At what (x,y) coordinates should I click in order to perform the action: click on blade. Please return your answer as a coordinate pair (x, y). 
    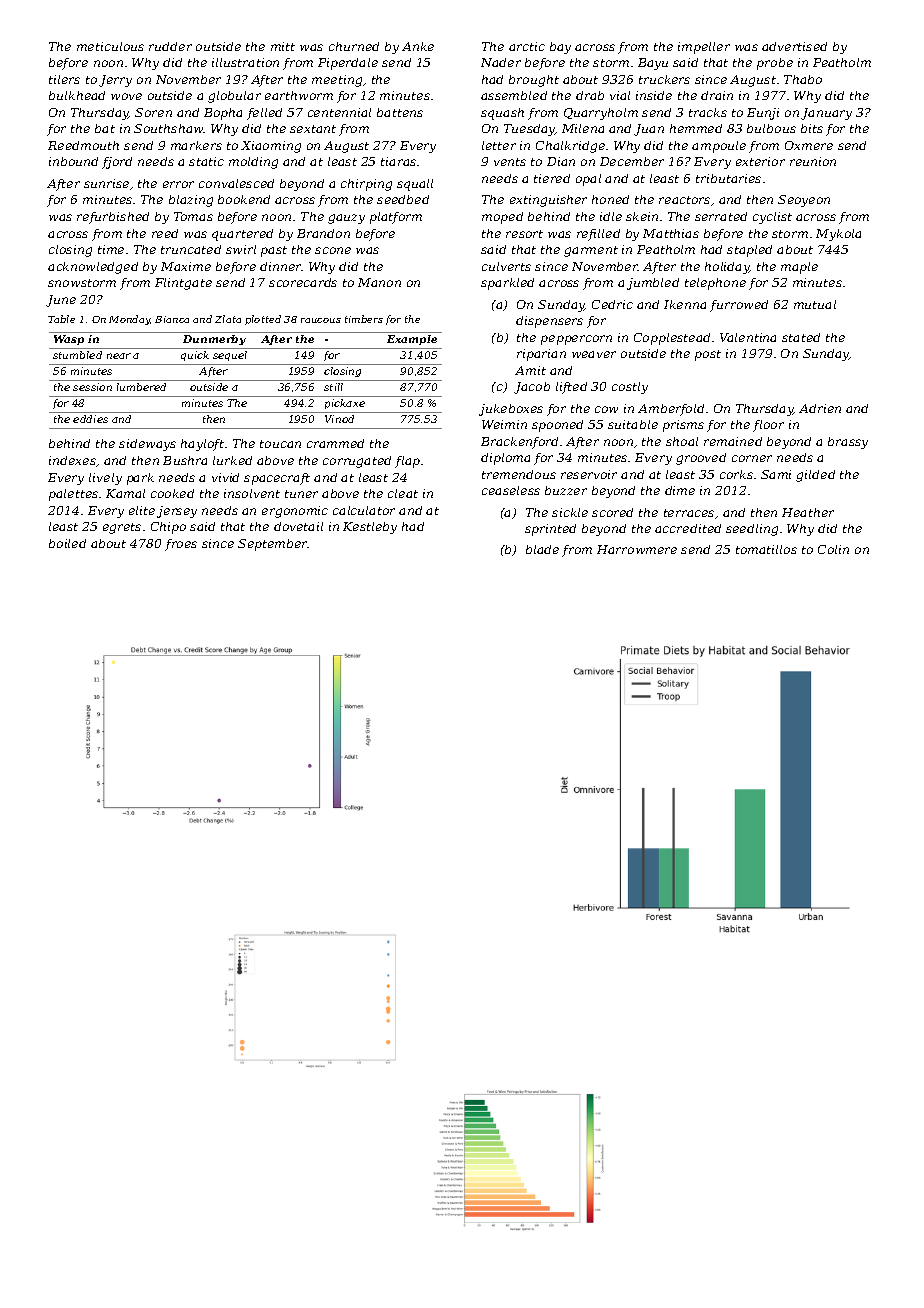
    Looking at the image, I should click on (542, 549).
